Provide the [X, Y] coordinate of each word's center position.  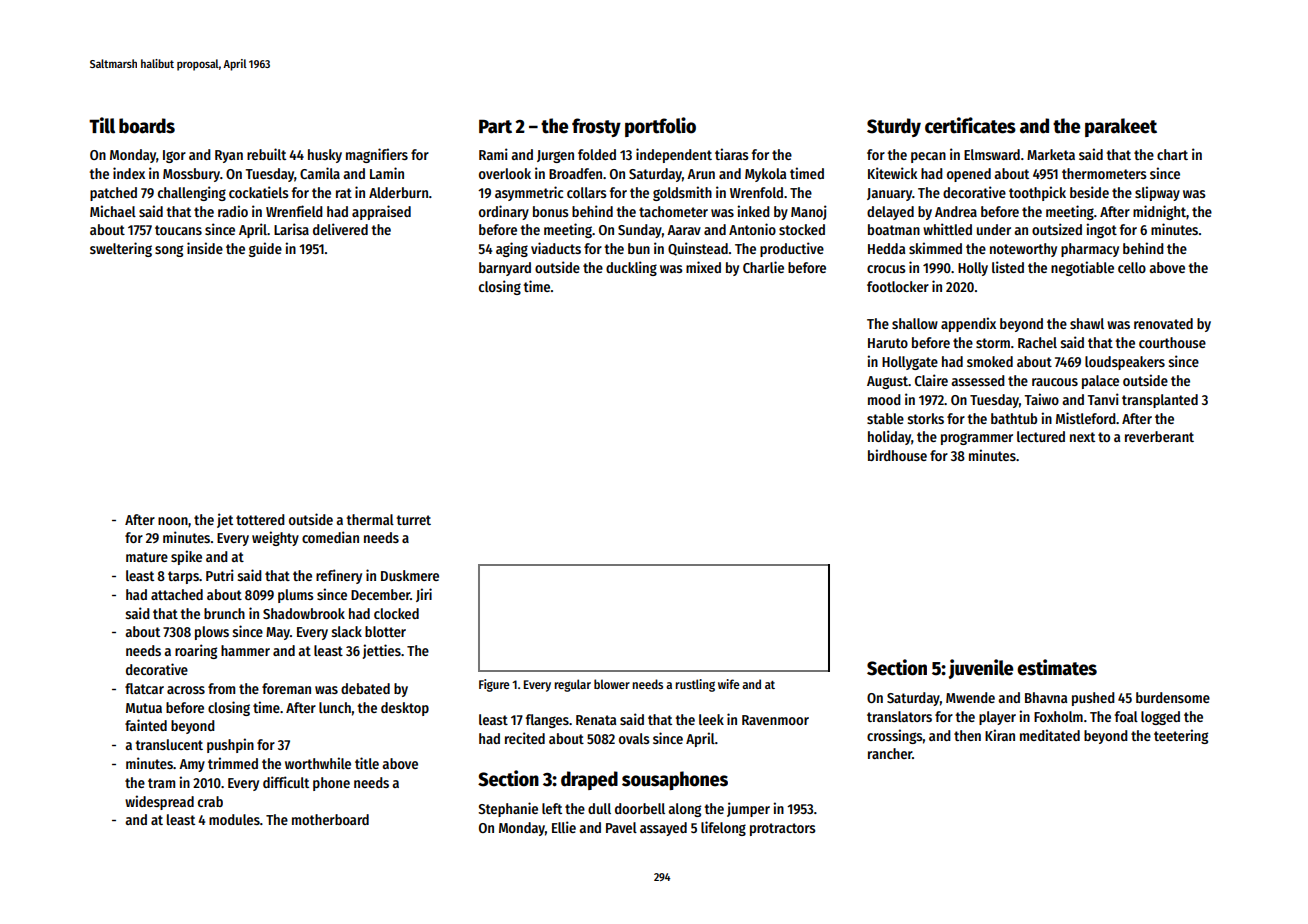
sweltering [121, 249]
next [1082, 437]
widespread [159, 802]
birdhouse [897, 455]
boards [147, 126]
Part [495, 126]
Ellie [564, 827]
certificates [970, 125]
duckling [631, 268]
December [380, 594]
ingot [1101, 230]
